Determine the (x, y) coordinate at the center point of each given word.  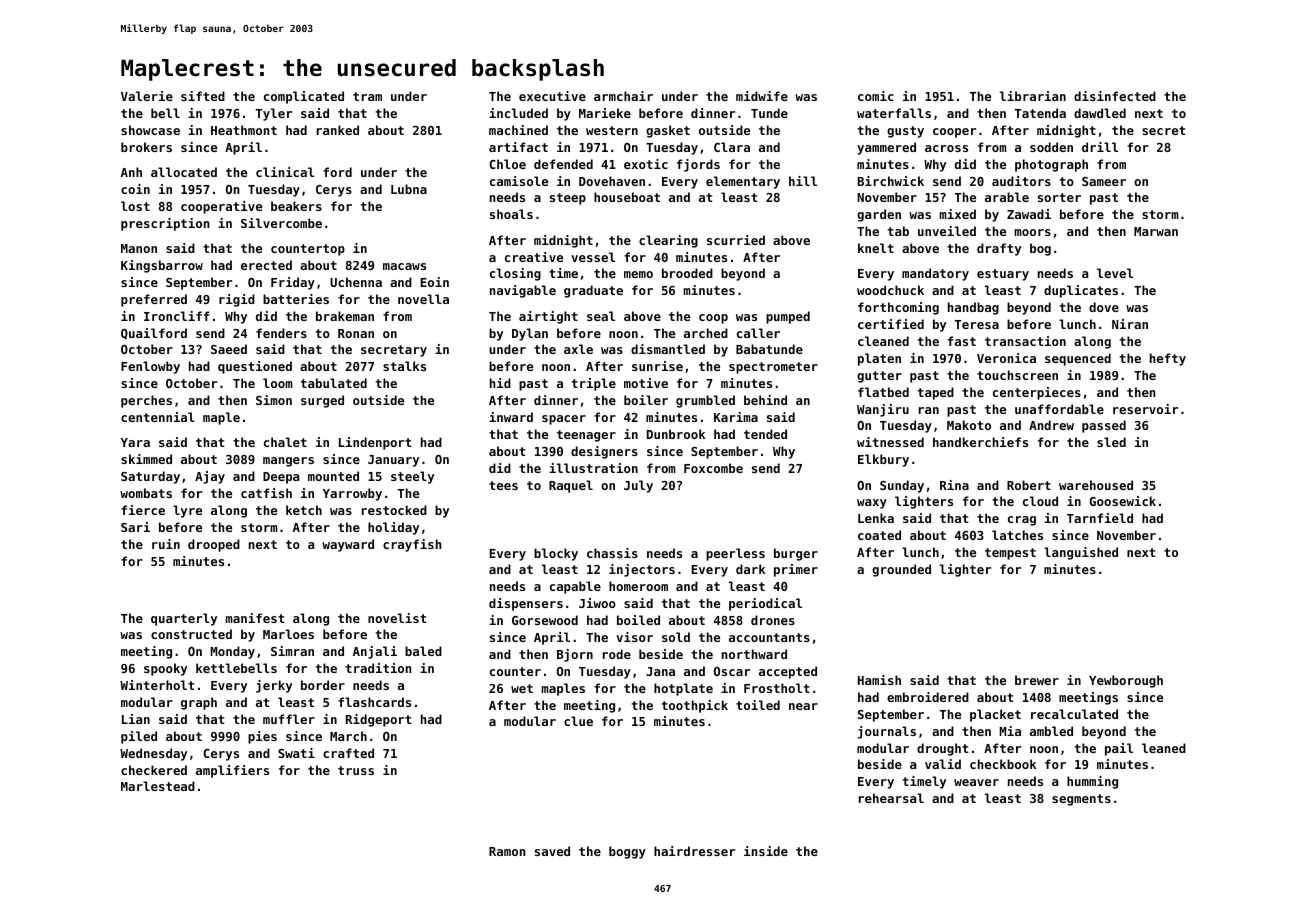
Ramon (507, 851)
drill (1100, 147)
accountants (769, 637)
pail (1119, 749)
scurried (736, 240)
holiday (393, 528)
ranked (338, 130)
